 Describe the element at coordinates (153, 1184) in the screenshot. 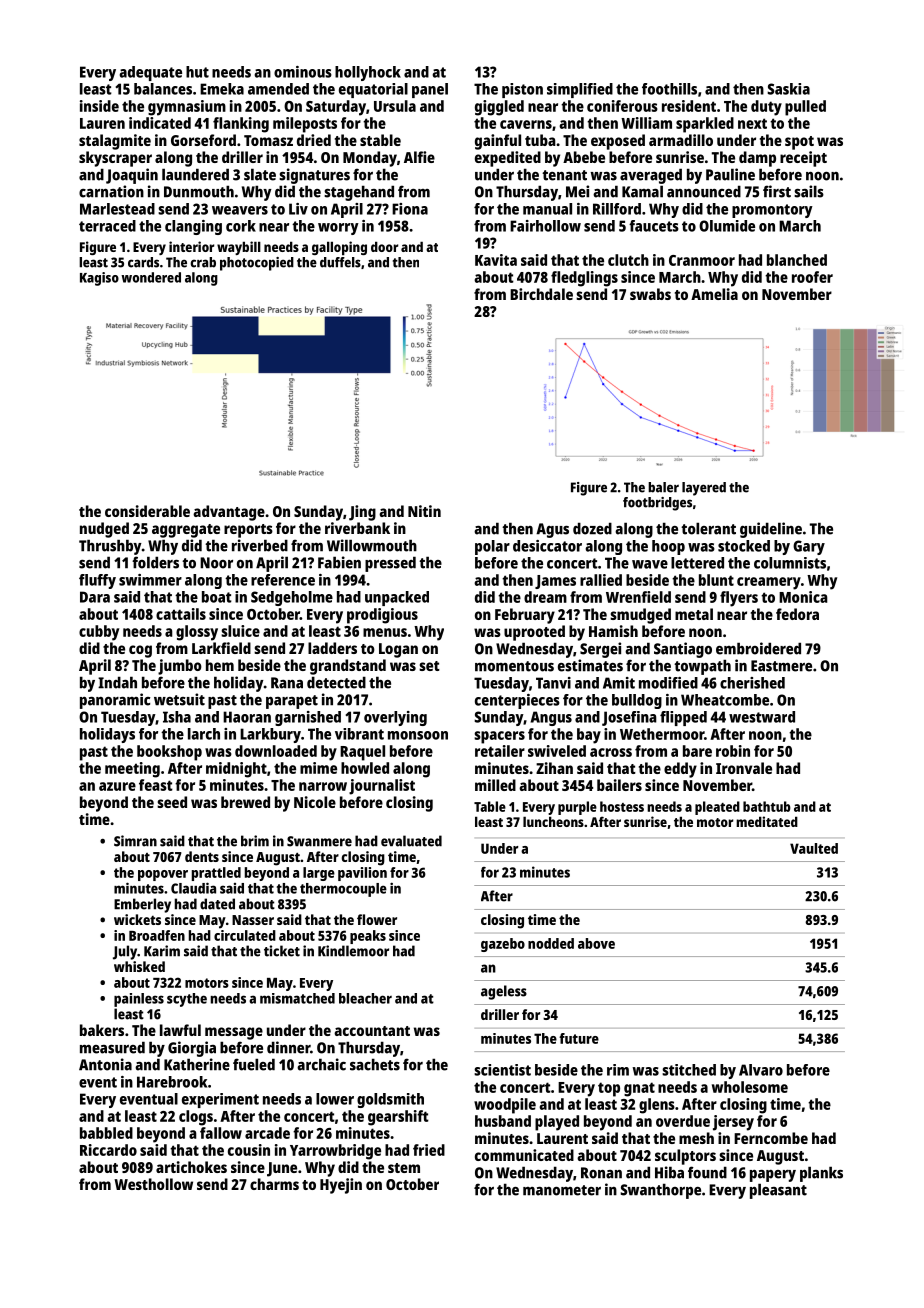

I see `Westhollow` at that location.
